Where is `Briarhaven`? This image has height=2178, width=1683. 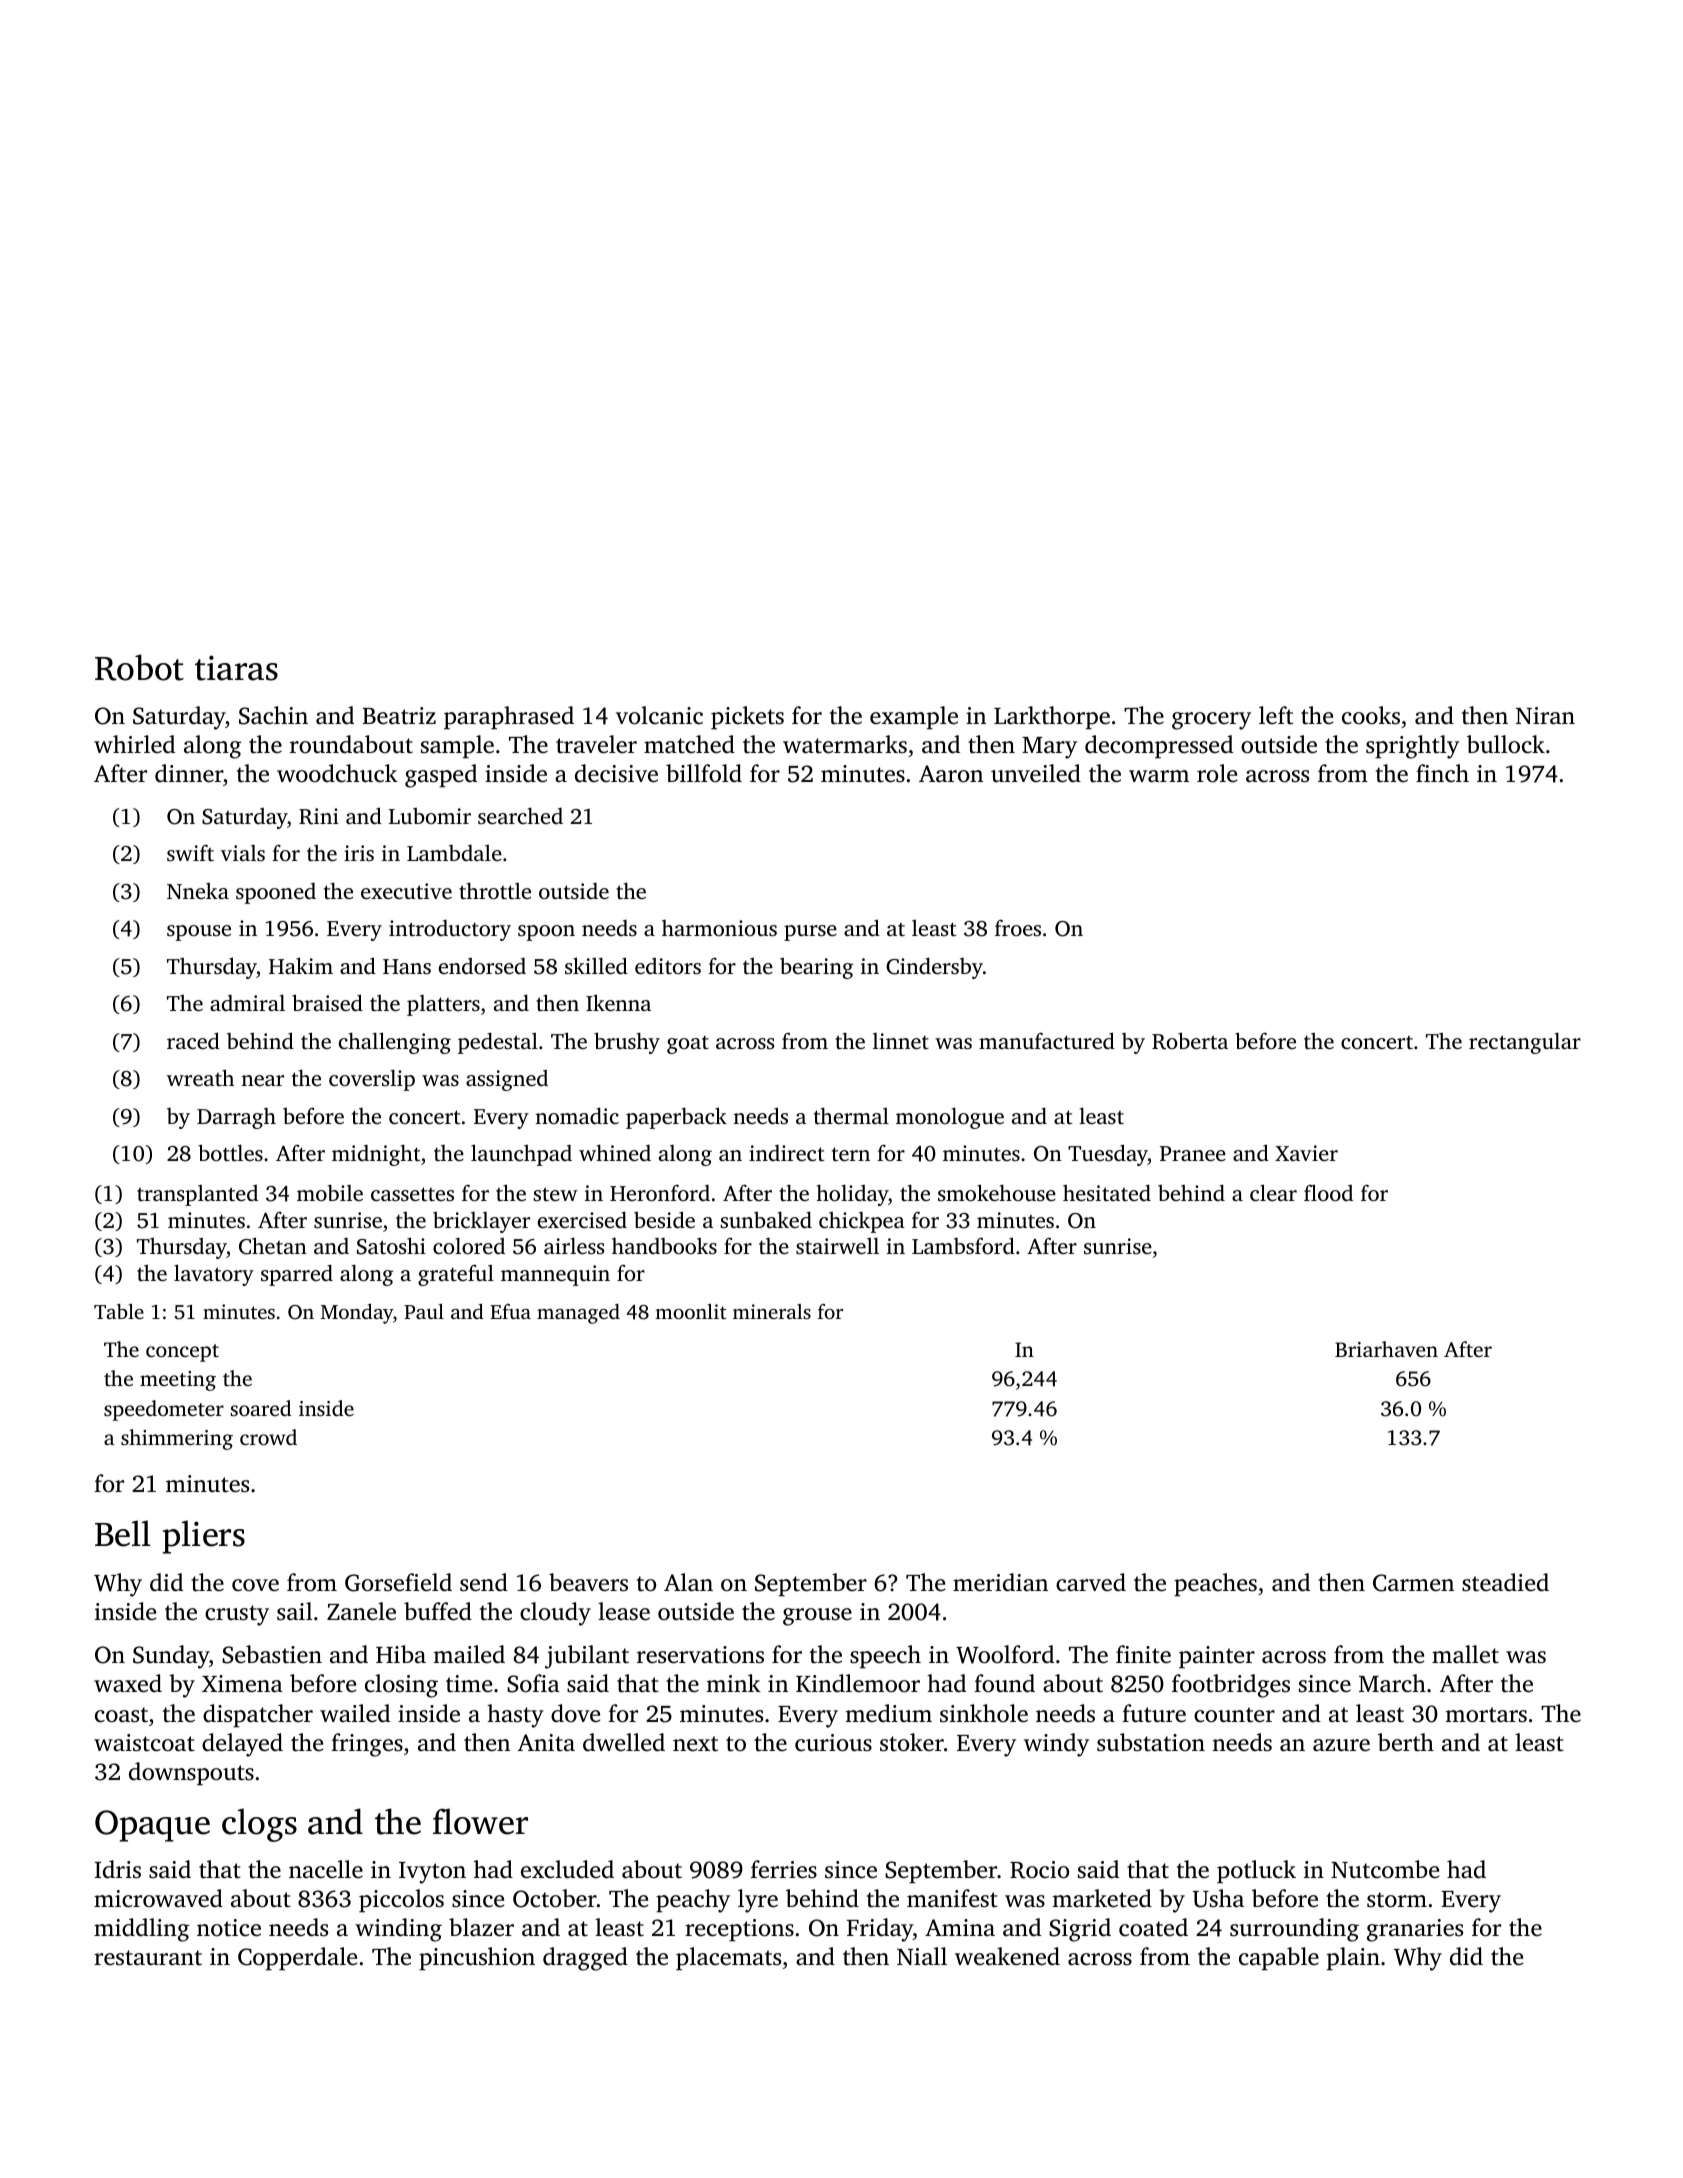
Briarhaven is located at coordinates (1386, 1349).
